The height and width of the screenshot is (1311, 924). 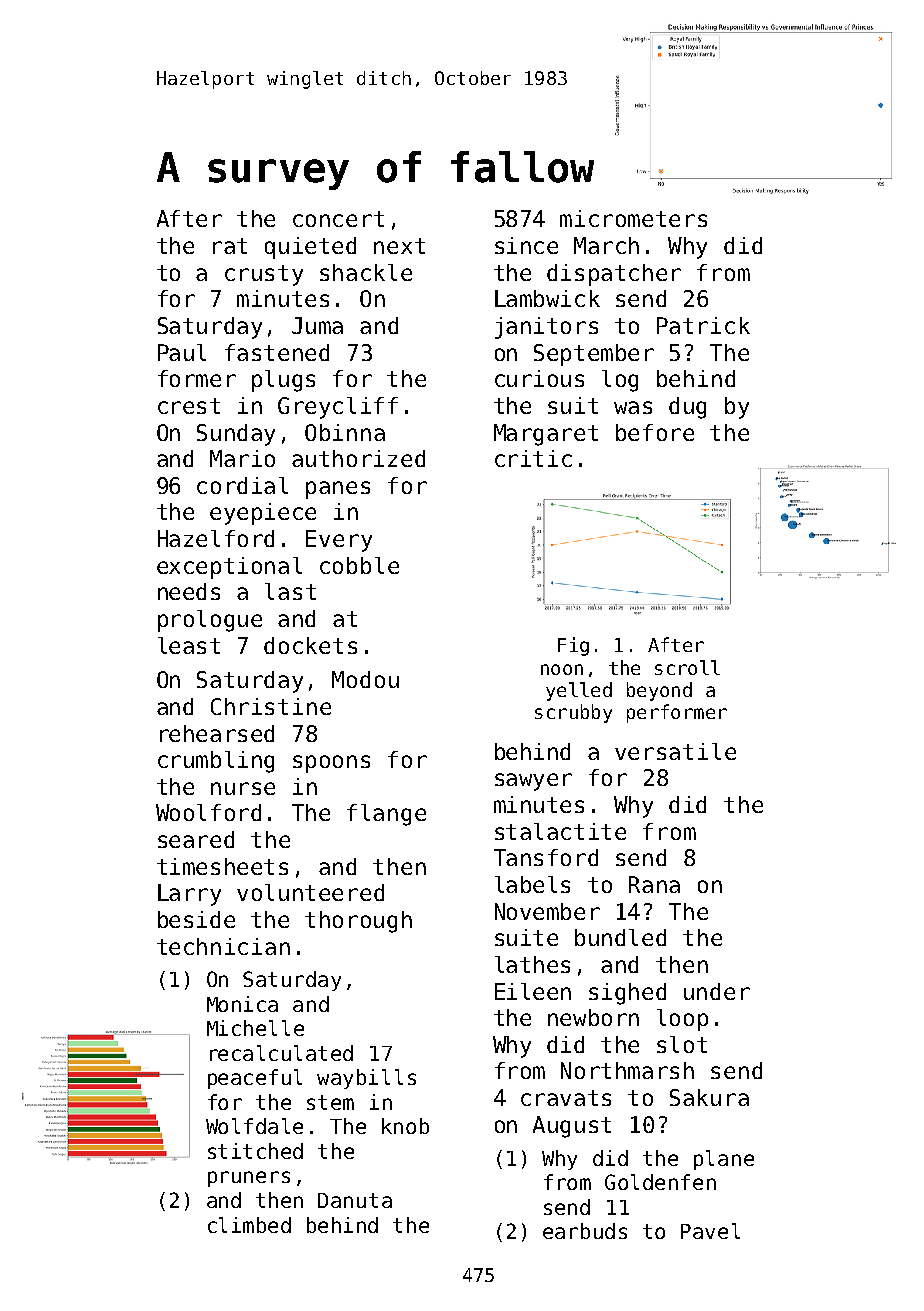 I want to click on Mario, so click(x=242, y=458).
